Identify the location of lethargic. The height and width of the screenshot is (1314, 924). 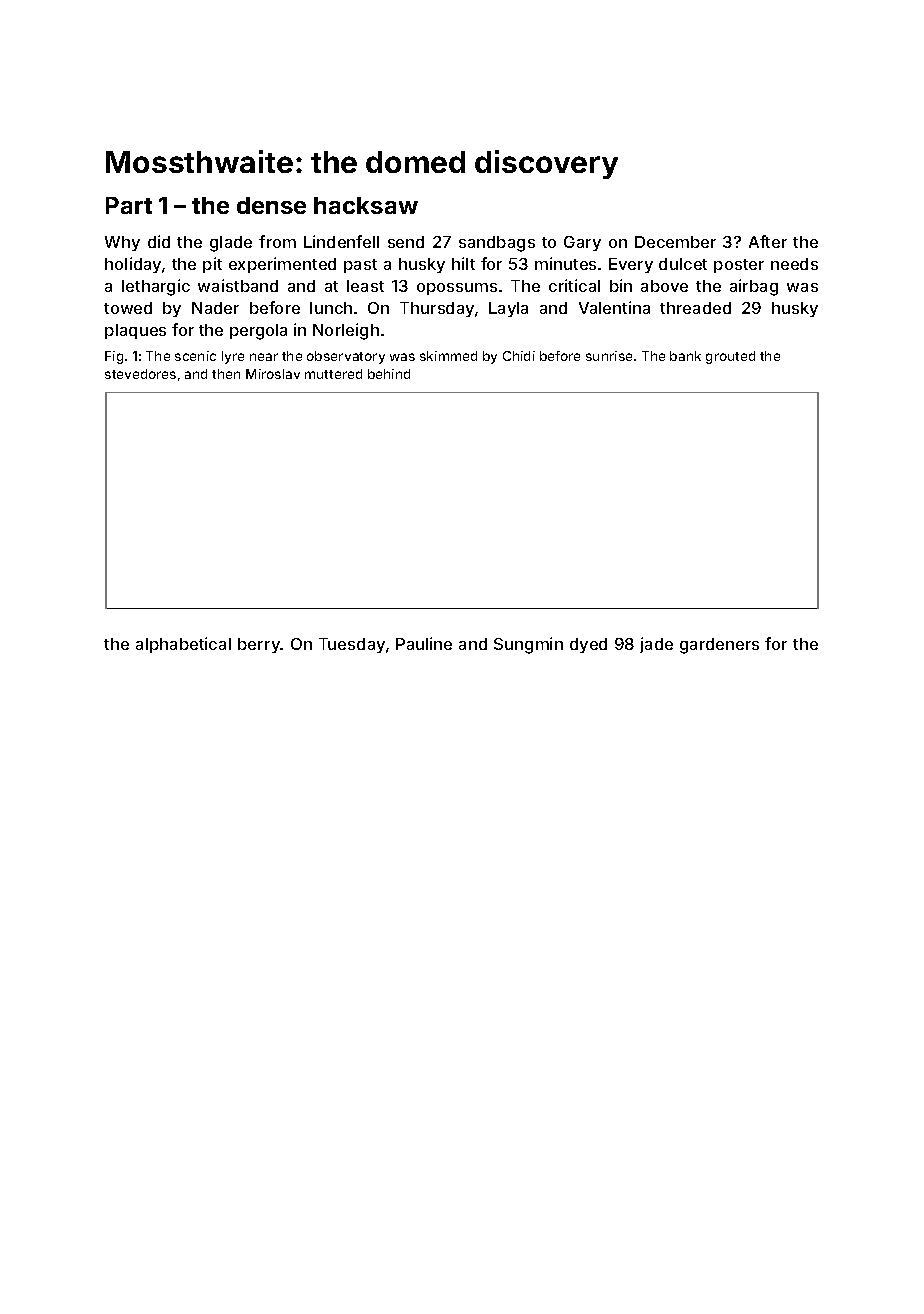
(156, 287).
